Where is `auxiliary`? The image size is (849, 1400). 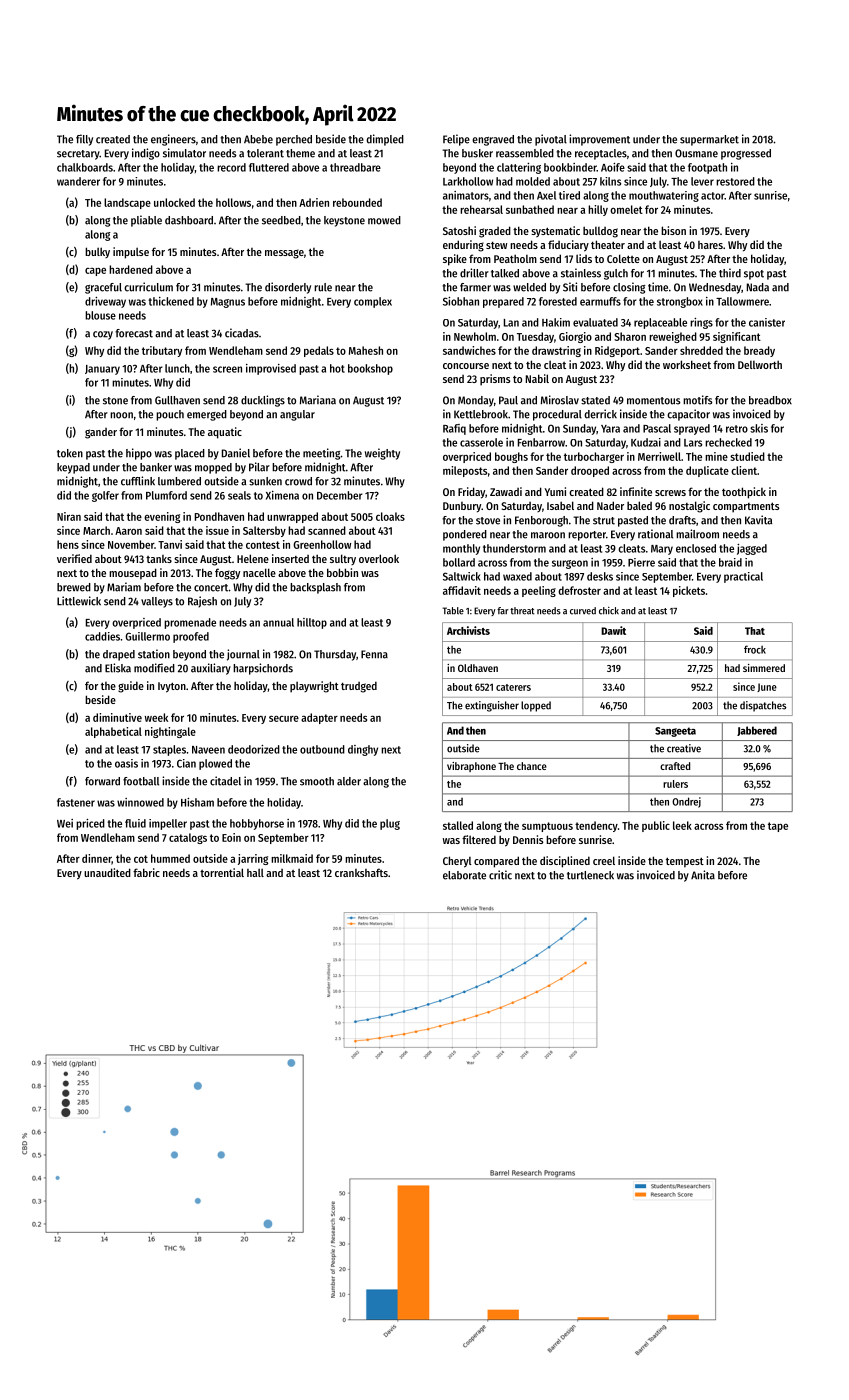
auxiliary is located at coordinates (211, 669).
